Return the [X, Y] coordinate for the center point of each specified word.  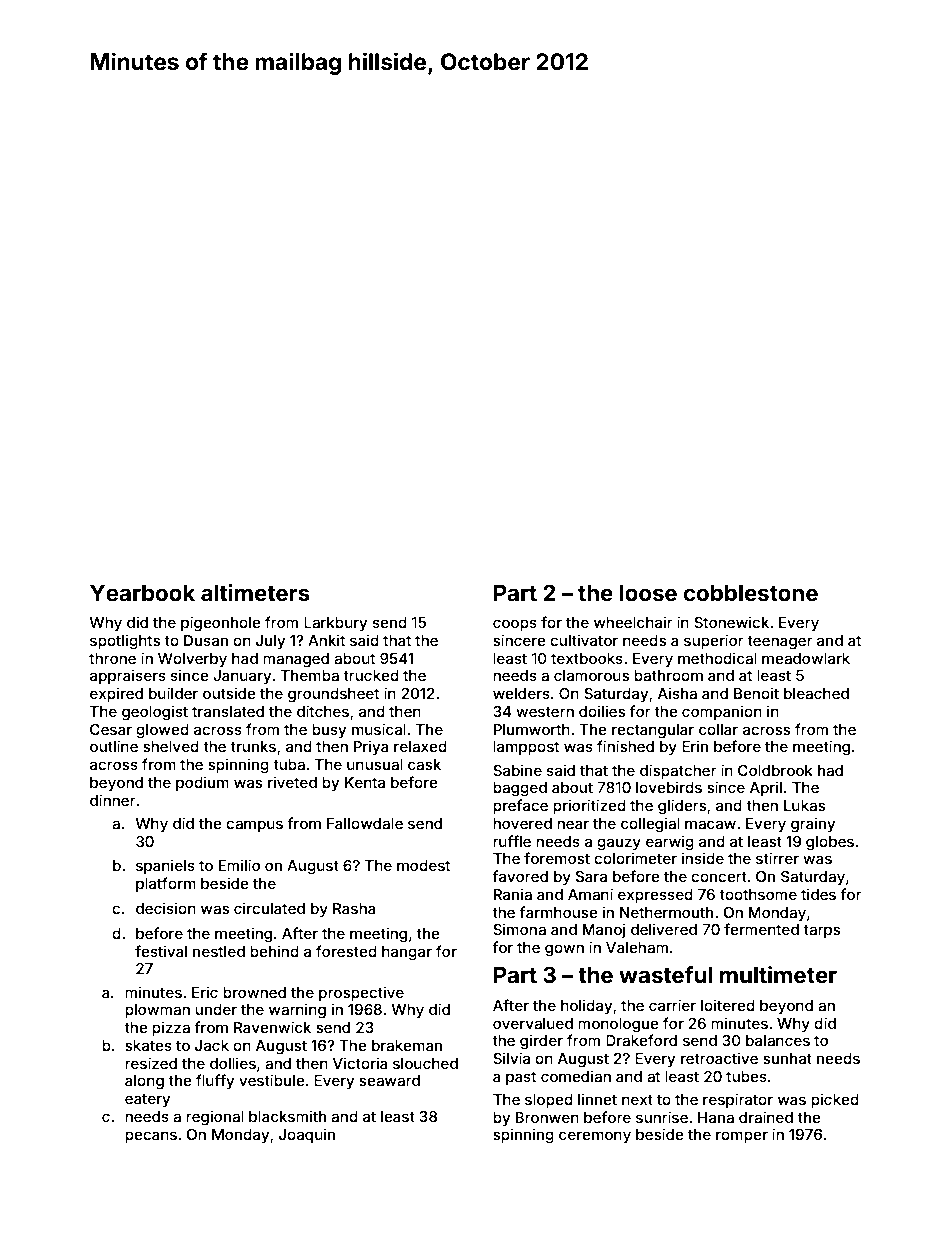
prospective [361, 993]
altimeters [255, 592]
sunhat [787, 1058]
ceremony [595, 1137]
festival [161, 951]
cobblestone [751, 592]
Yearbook [142, 592]
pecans [151, 1137]
